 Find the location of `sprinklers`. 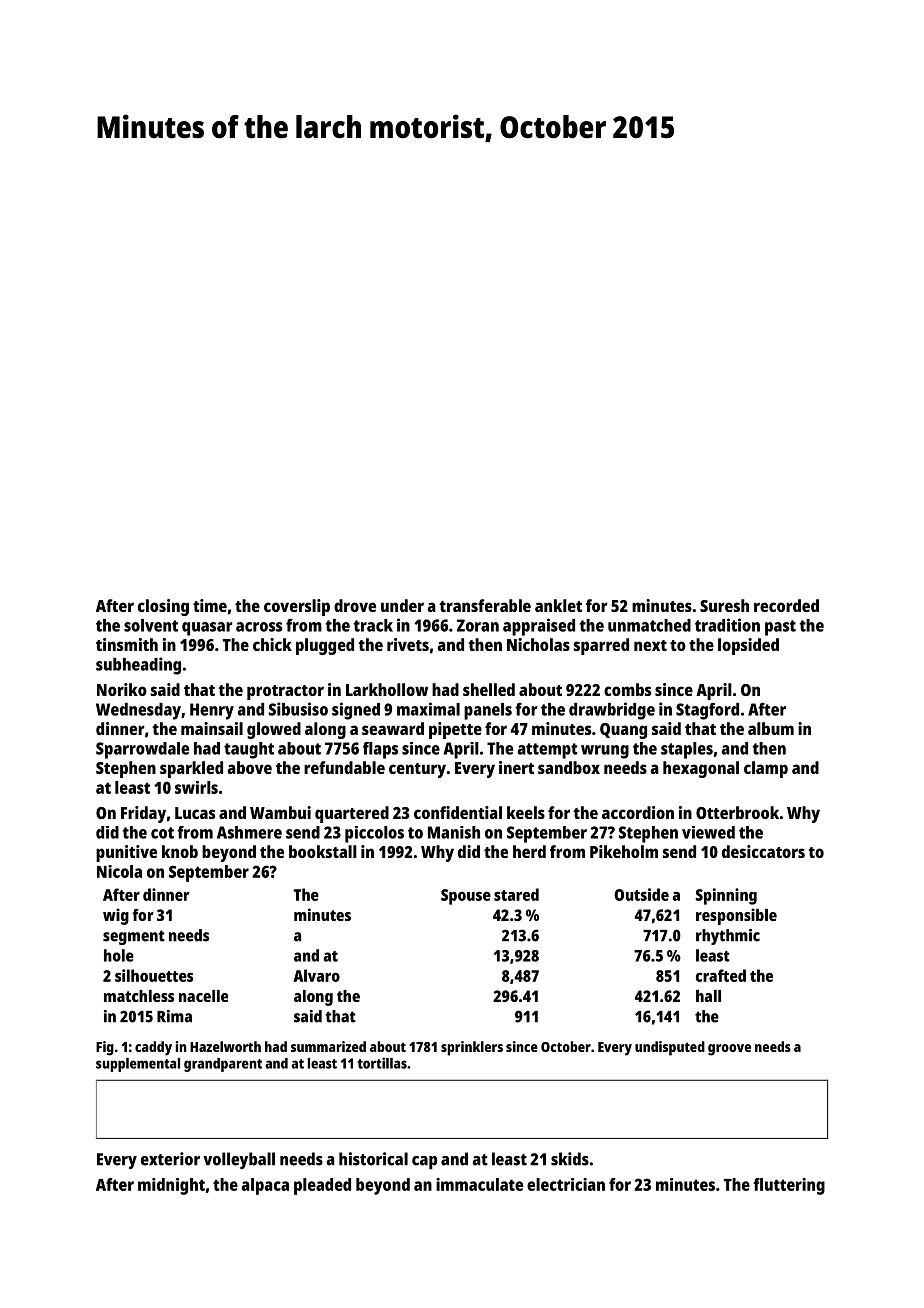

sprinklers is located at coordinates (472, 1048).
